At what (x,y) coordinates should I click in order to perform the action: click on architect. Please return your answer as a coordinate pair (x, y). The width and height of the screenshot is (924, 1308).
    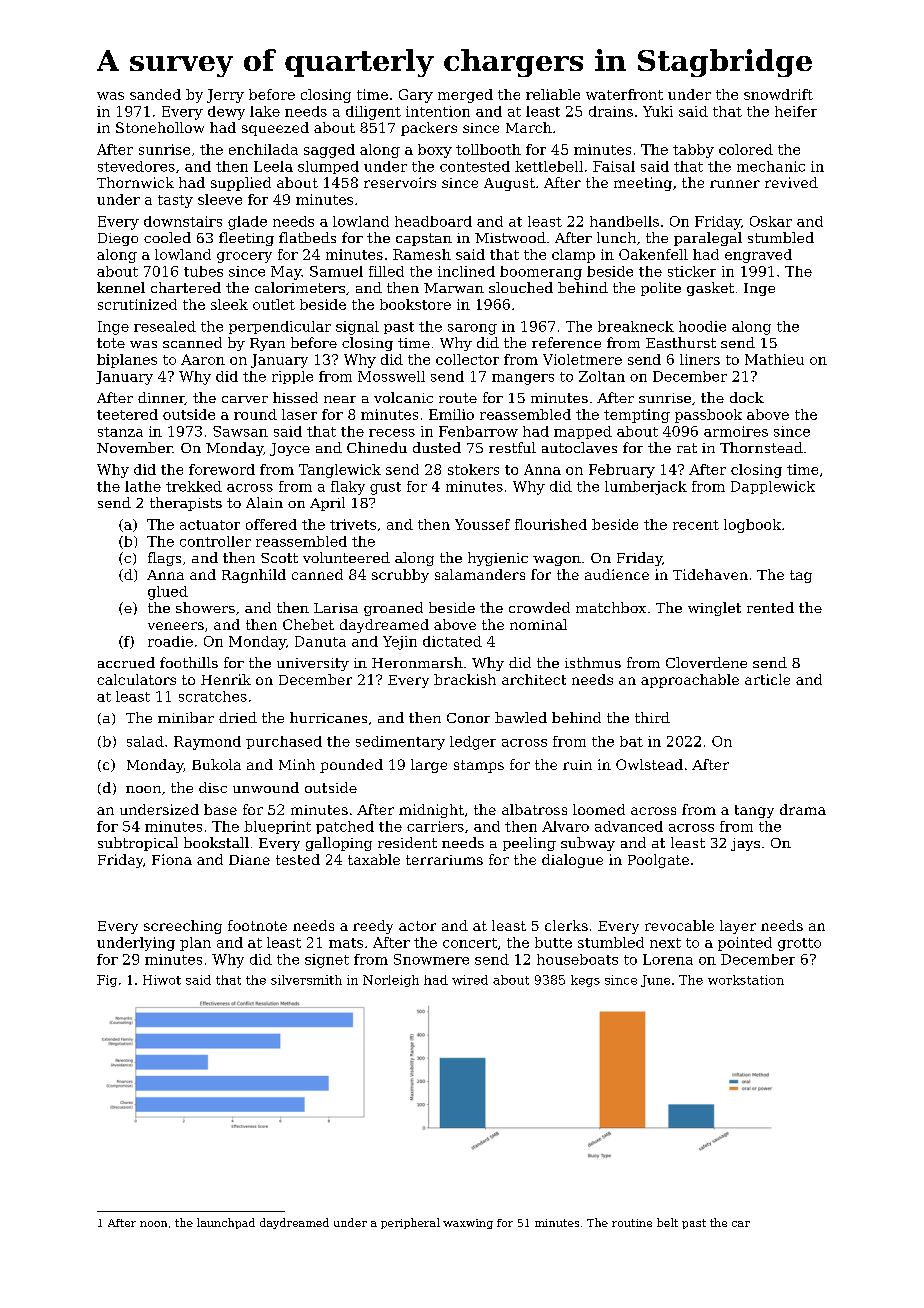
    Looking at the image, I should click on (534, 679).
